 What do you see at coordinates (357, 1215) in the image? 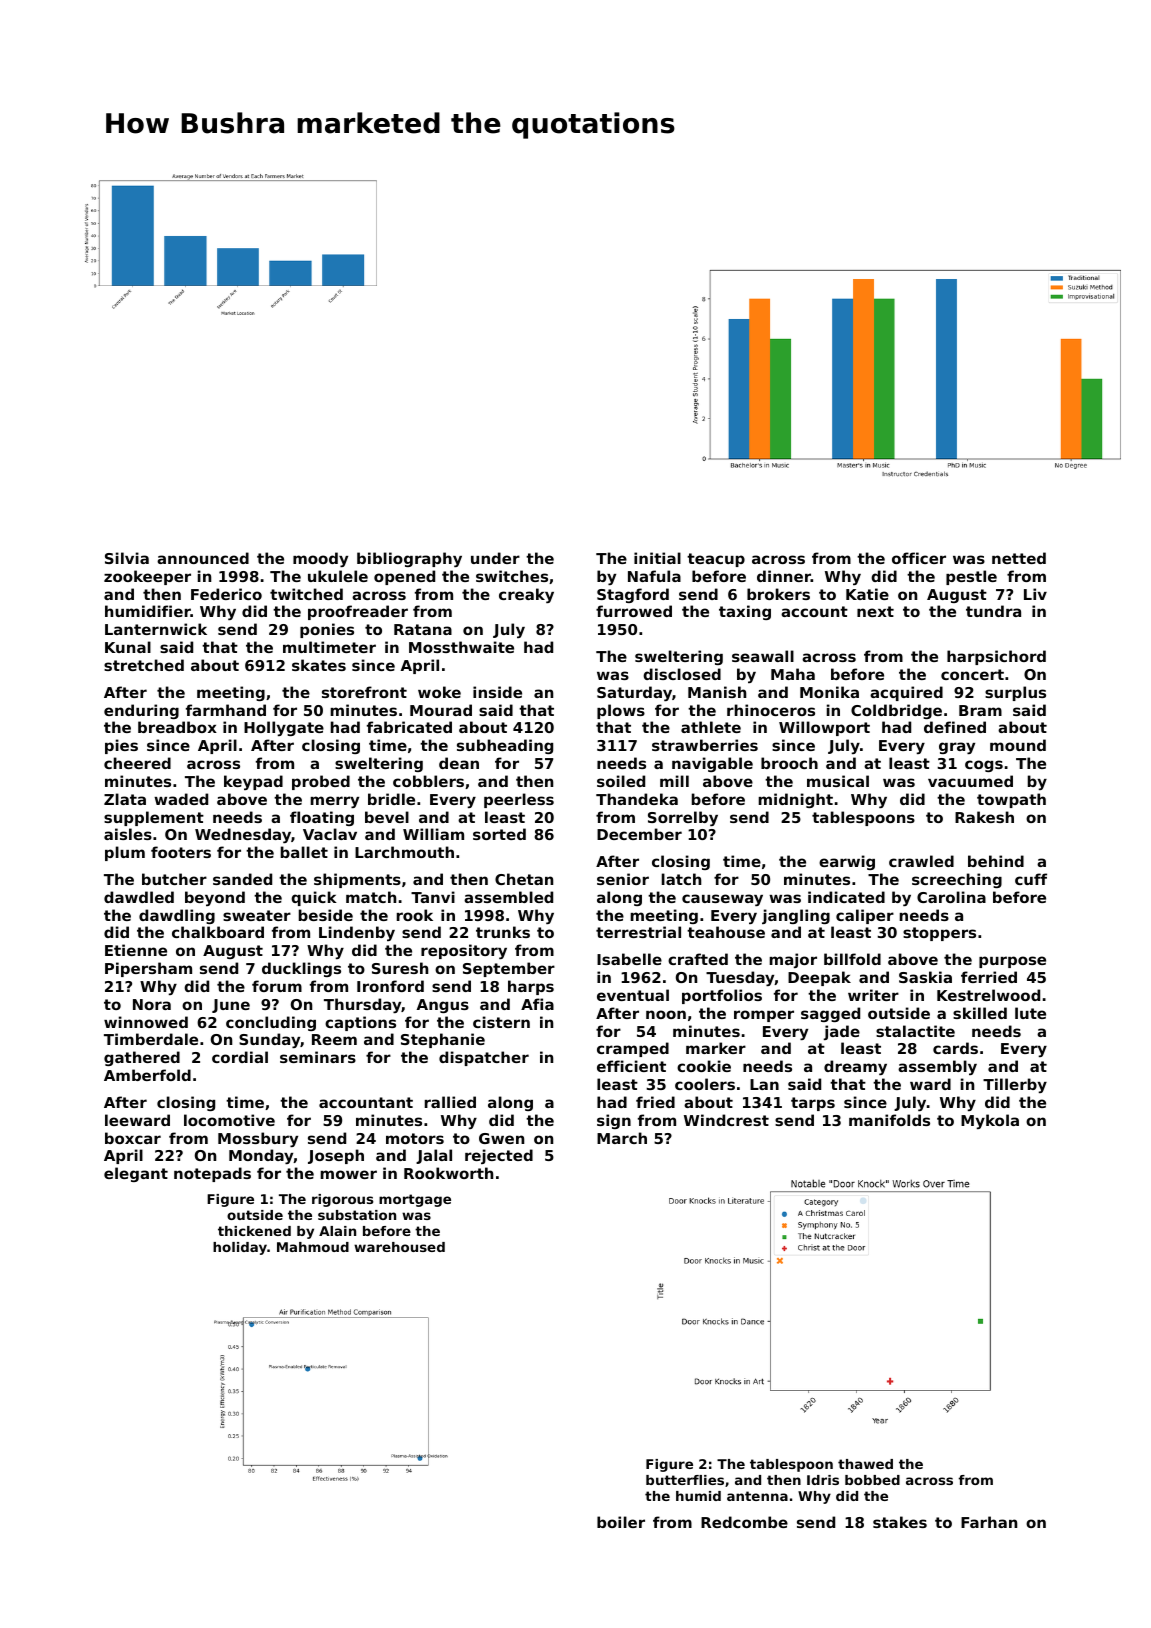
I see `substation` at bounding box center [357, 1215].
